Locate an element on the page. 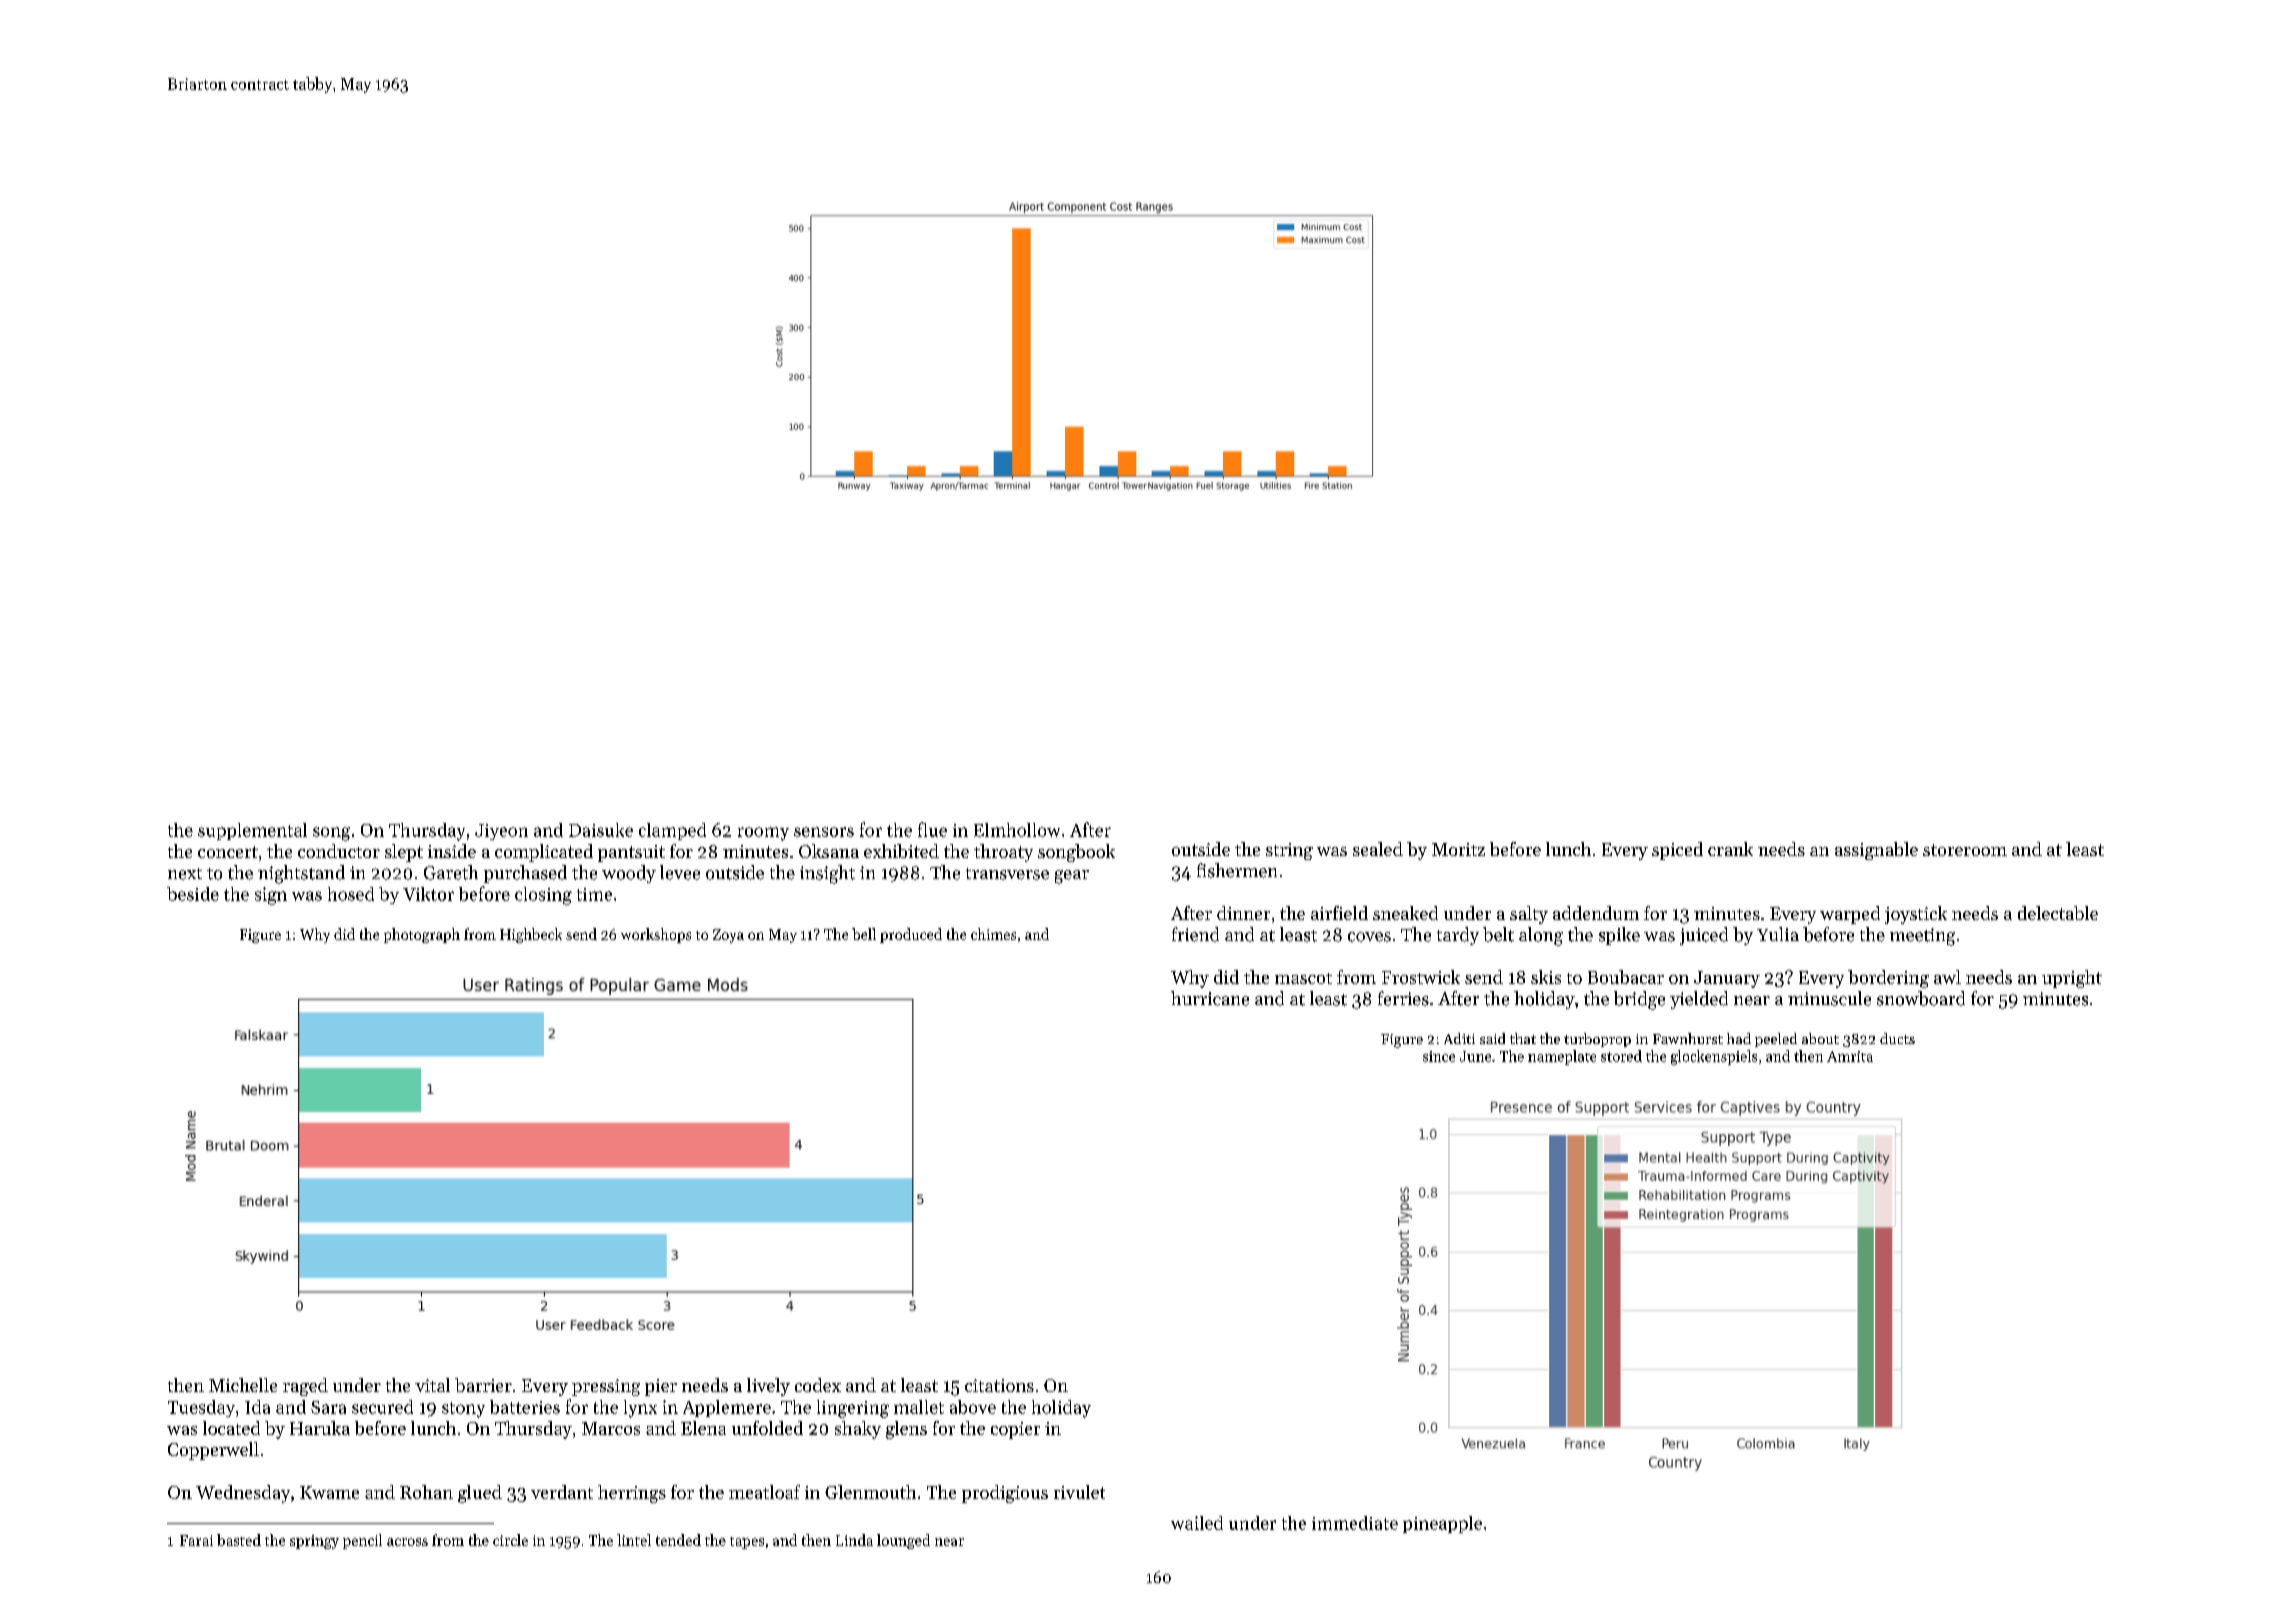  Fawnhurst is located at coordinates (1688, 1038).
